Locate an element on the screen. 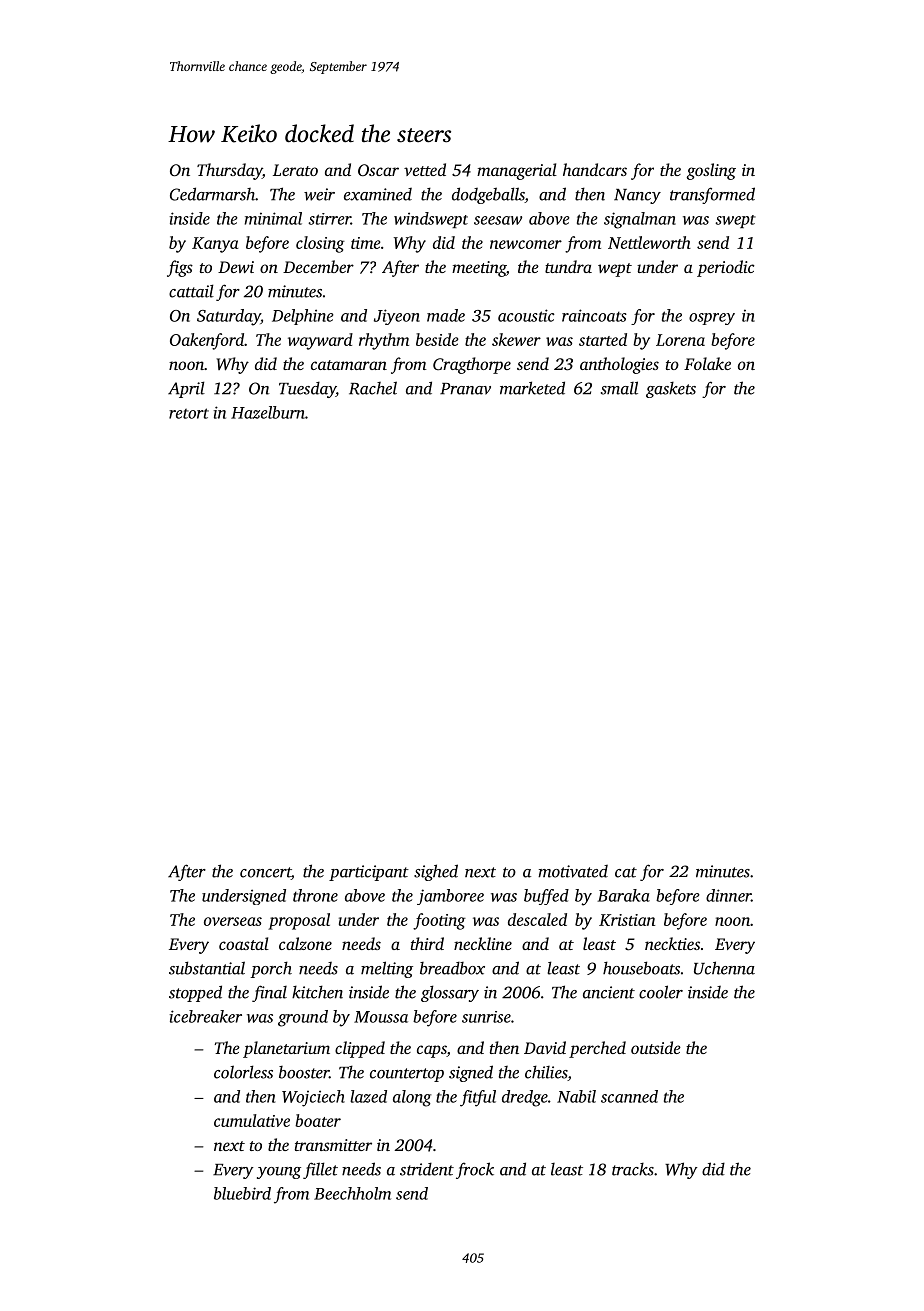 Image resolution: width=924 pixels, height=1311 pixels. motivated is located at coordinates (573, 871).
